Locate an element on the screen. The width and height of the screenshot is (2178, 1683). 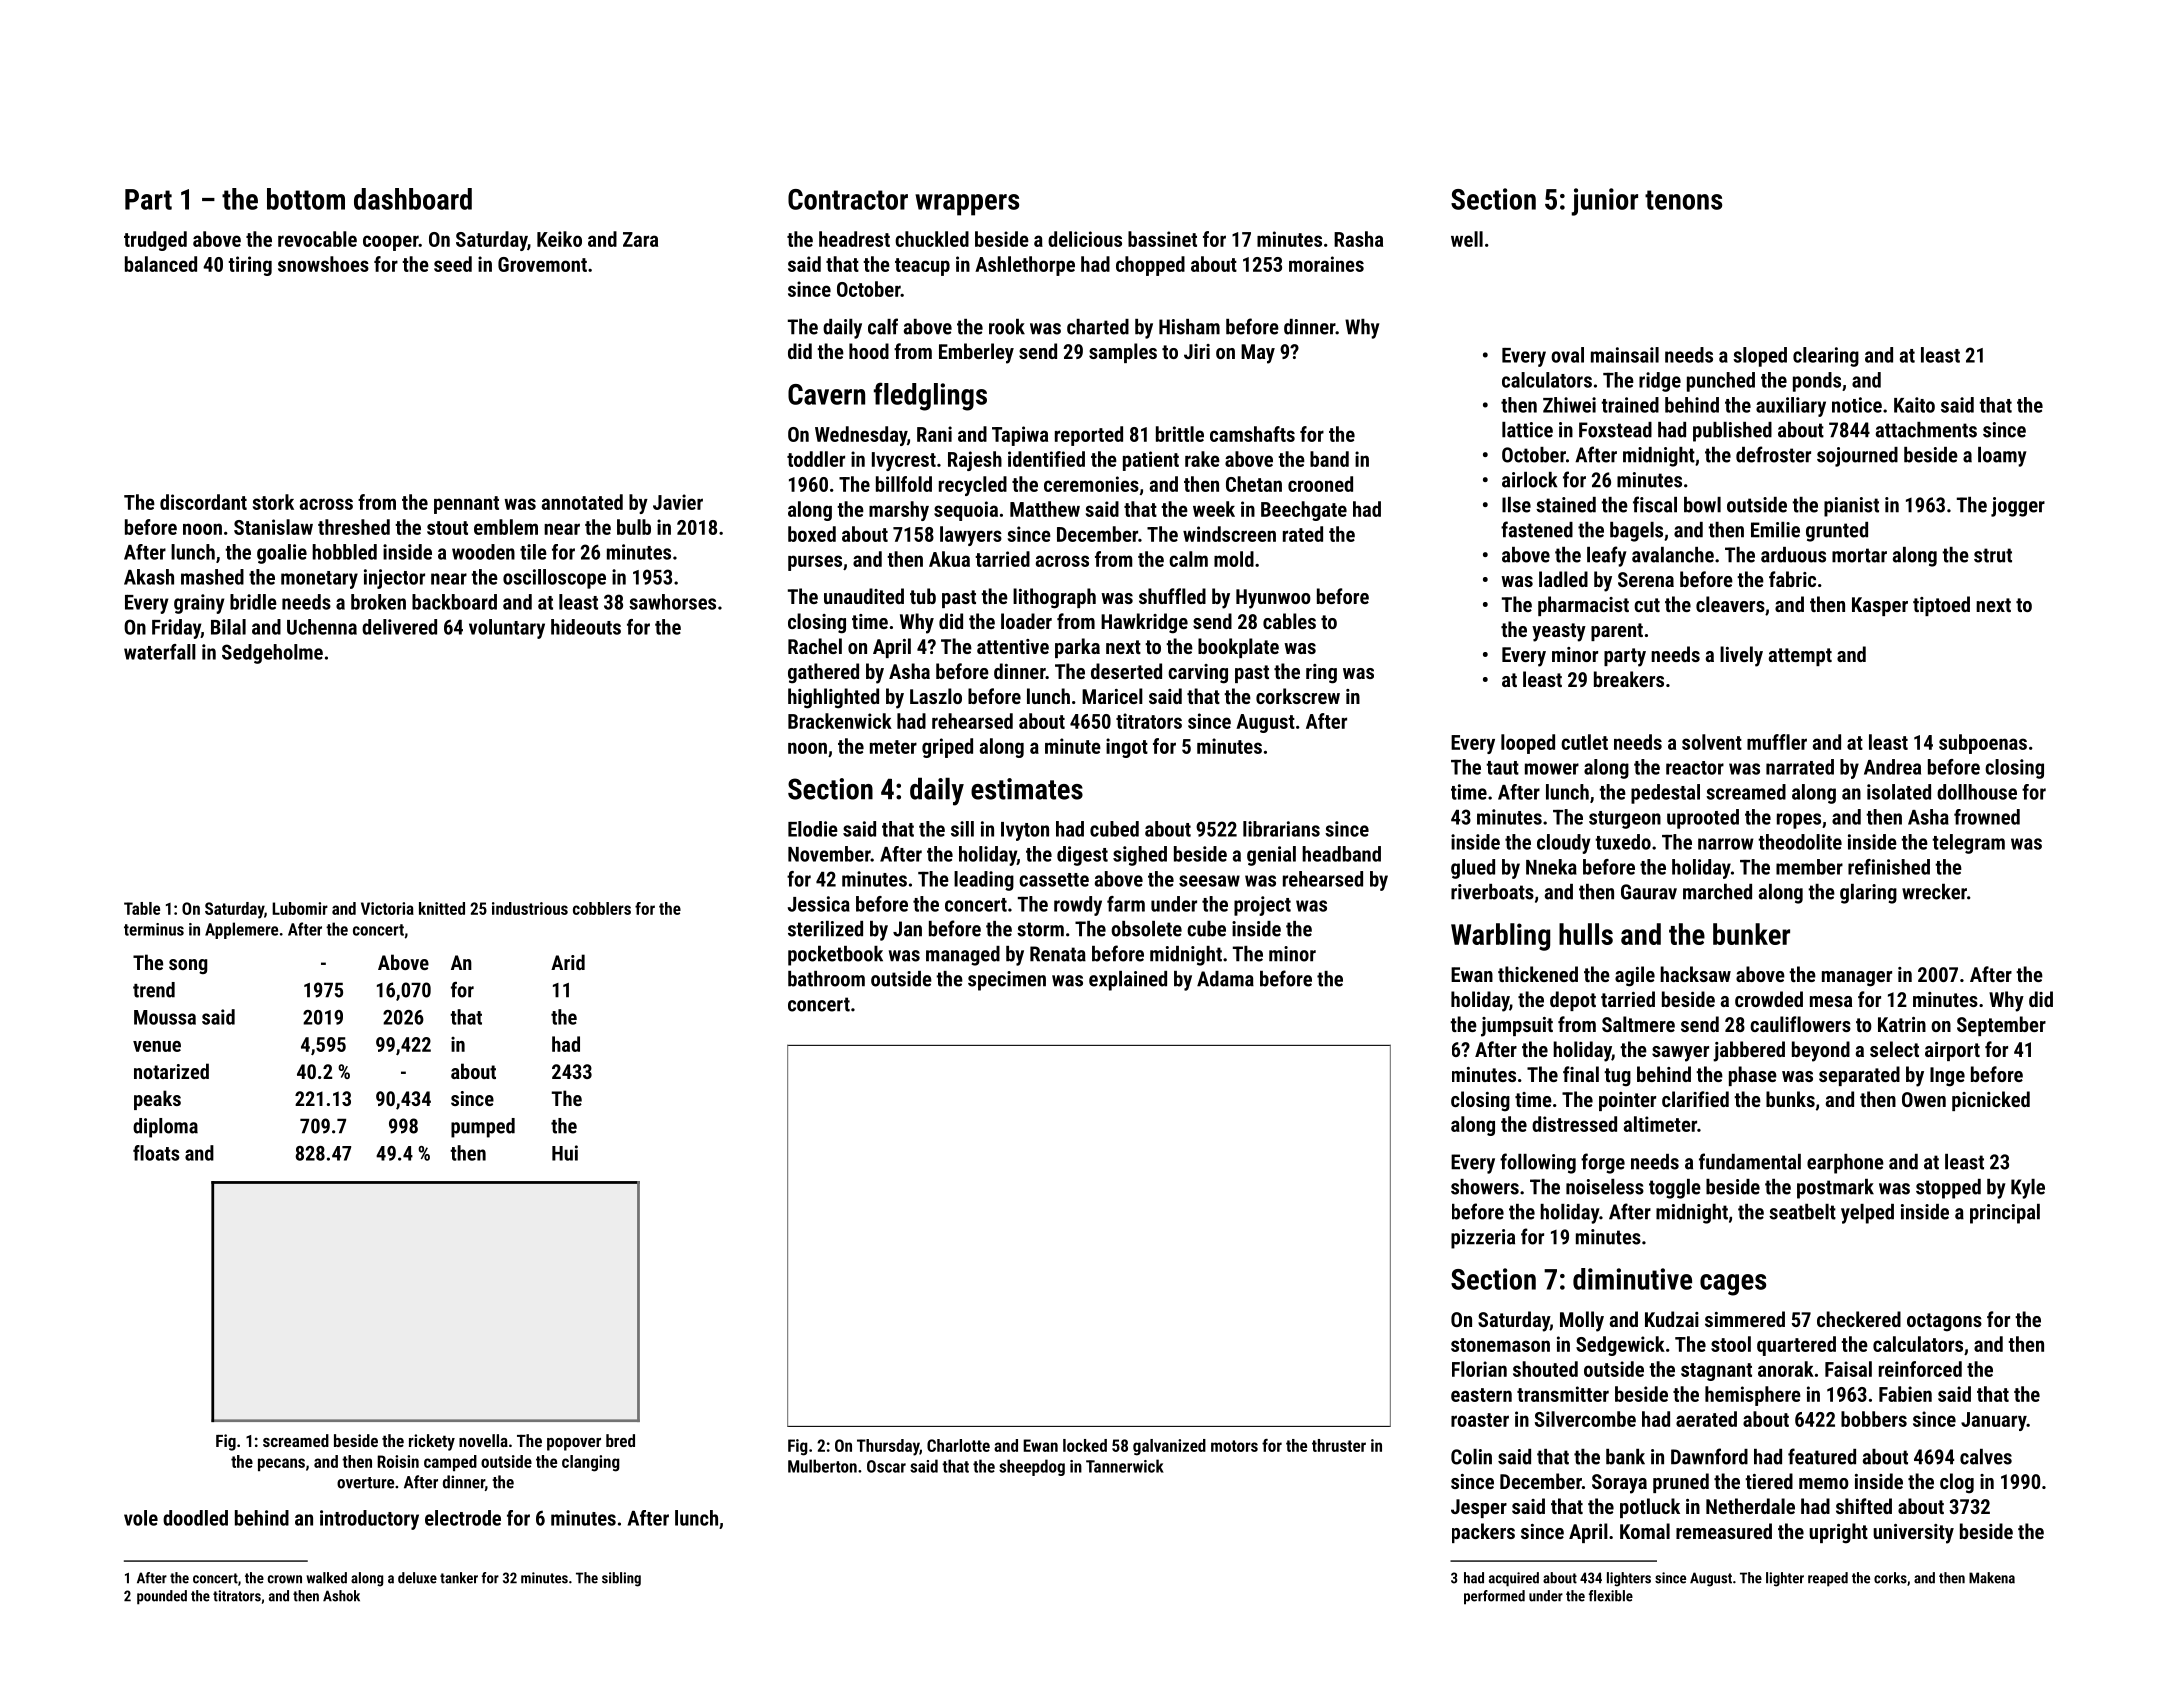
ponds is located at coordinates (1817, 382).
